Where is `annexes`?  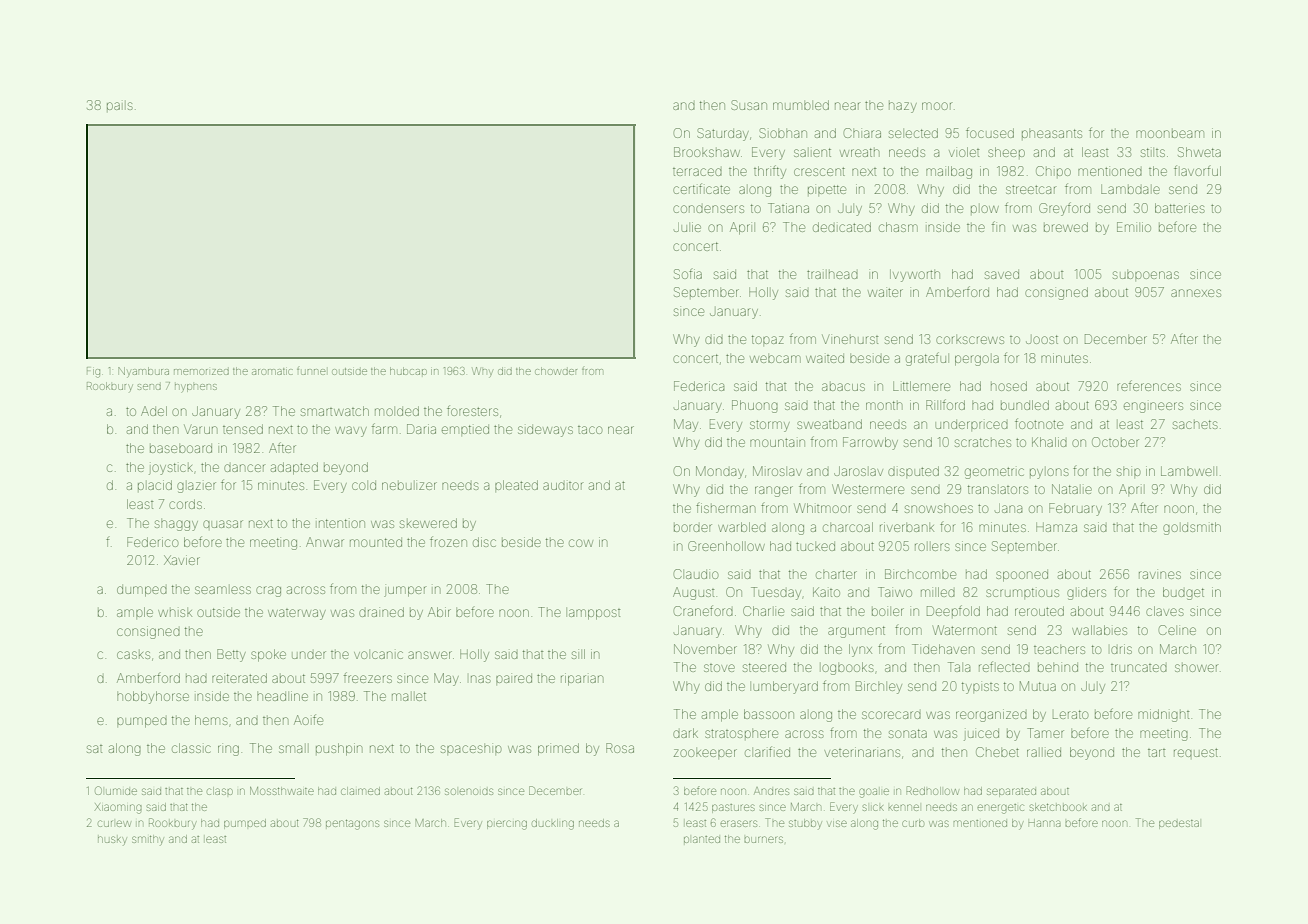 annexes is located at coordinates (1196, 293).
